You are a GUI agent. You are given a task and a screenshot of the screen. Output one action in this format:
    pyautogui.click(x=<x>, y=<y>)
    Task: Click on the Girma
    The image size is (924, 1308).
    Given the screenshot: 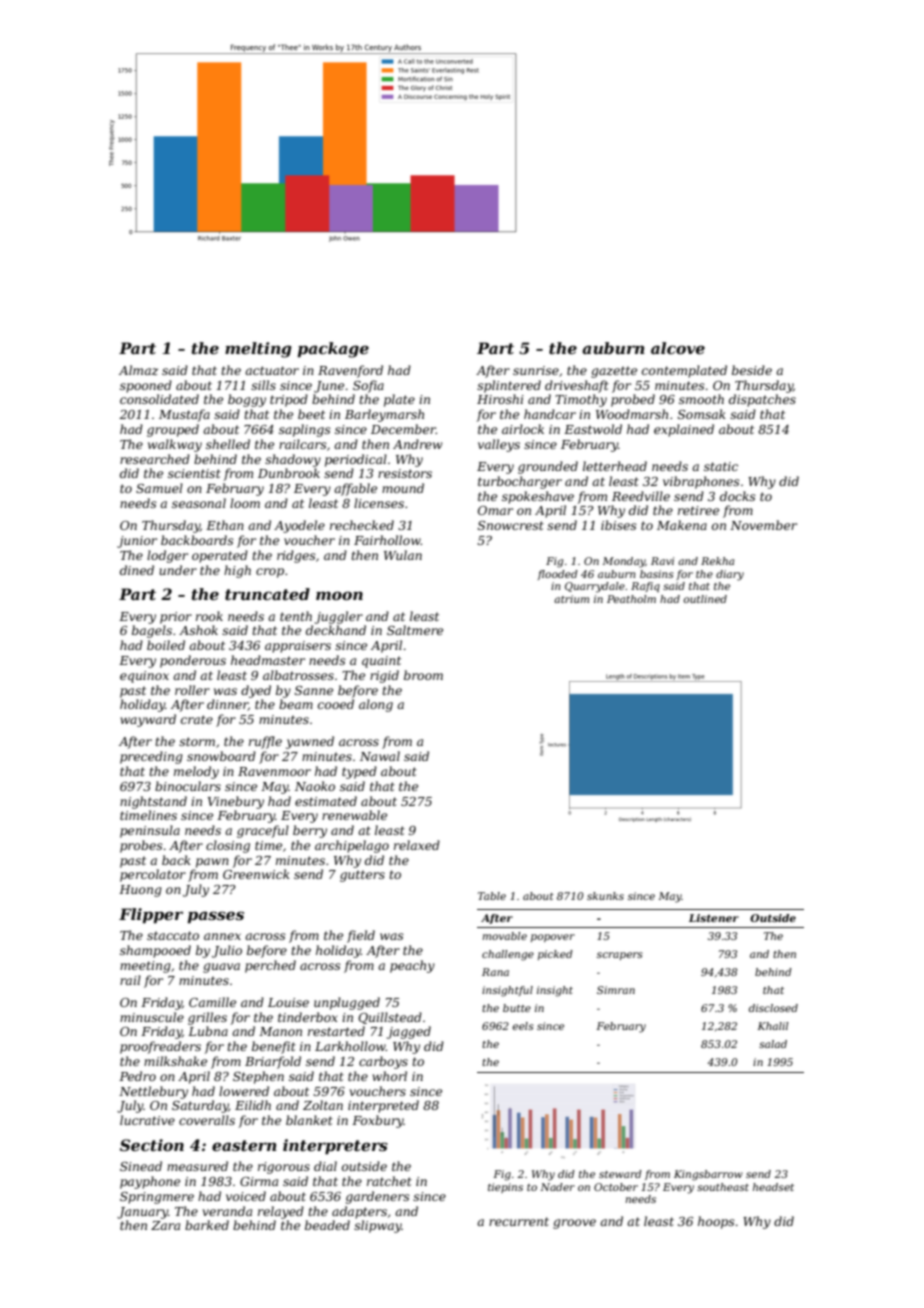 What is the action you would take?
    pyautogui.click(x=259, y=1181)
